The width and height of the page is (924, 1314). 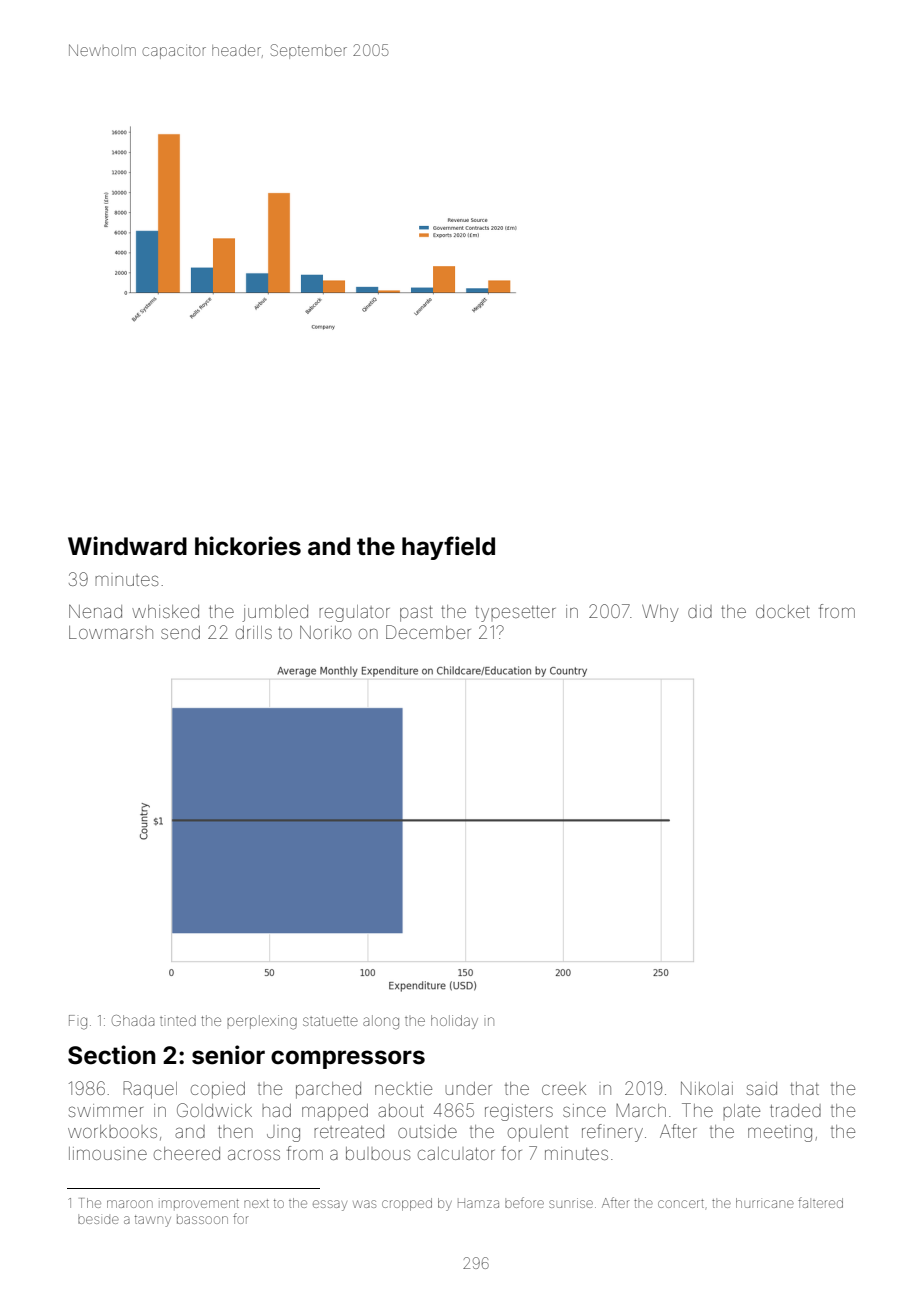 What do you see at coordinates (700, 611) in the page?
I see `did` at bounding box center [700, 611].
